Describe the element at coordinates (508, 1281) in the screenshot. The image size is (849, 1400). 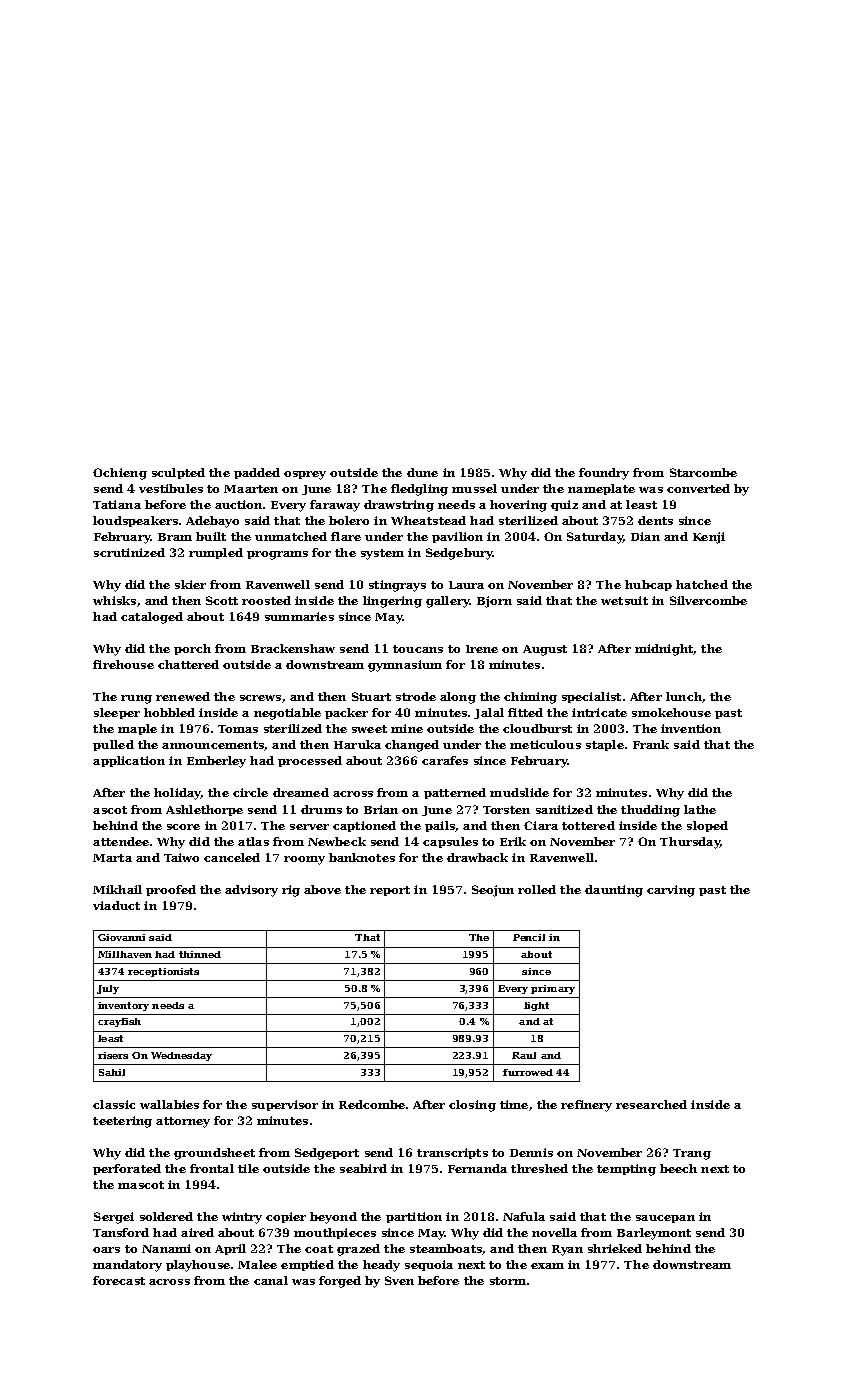
I see `storm` at that location.
